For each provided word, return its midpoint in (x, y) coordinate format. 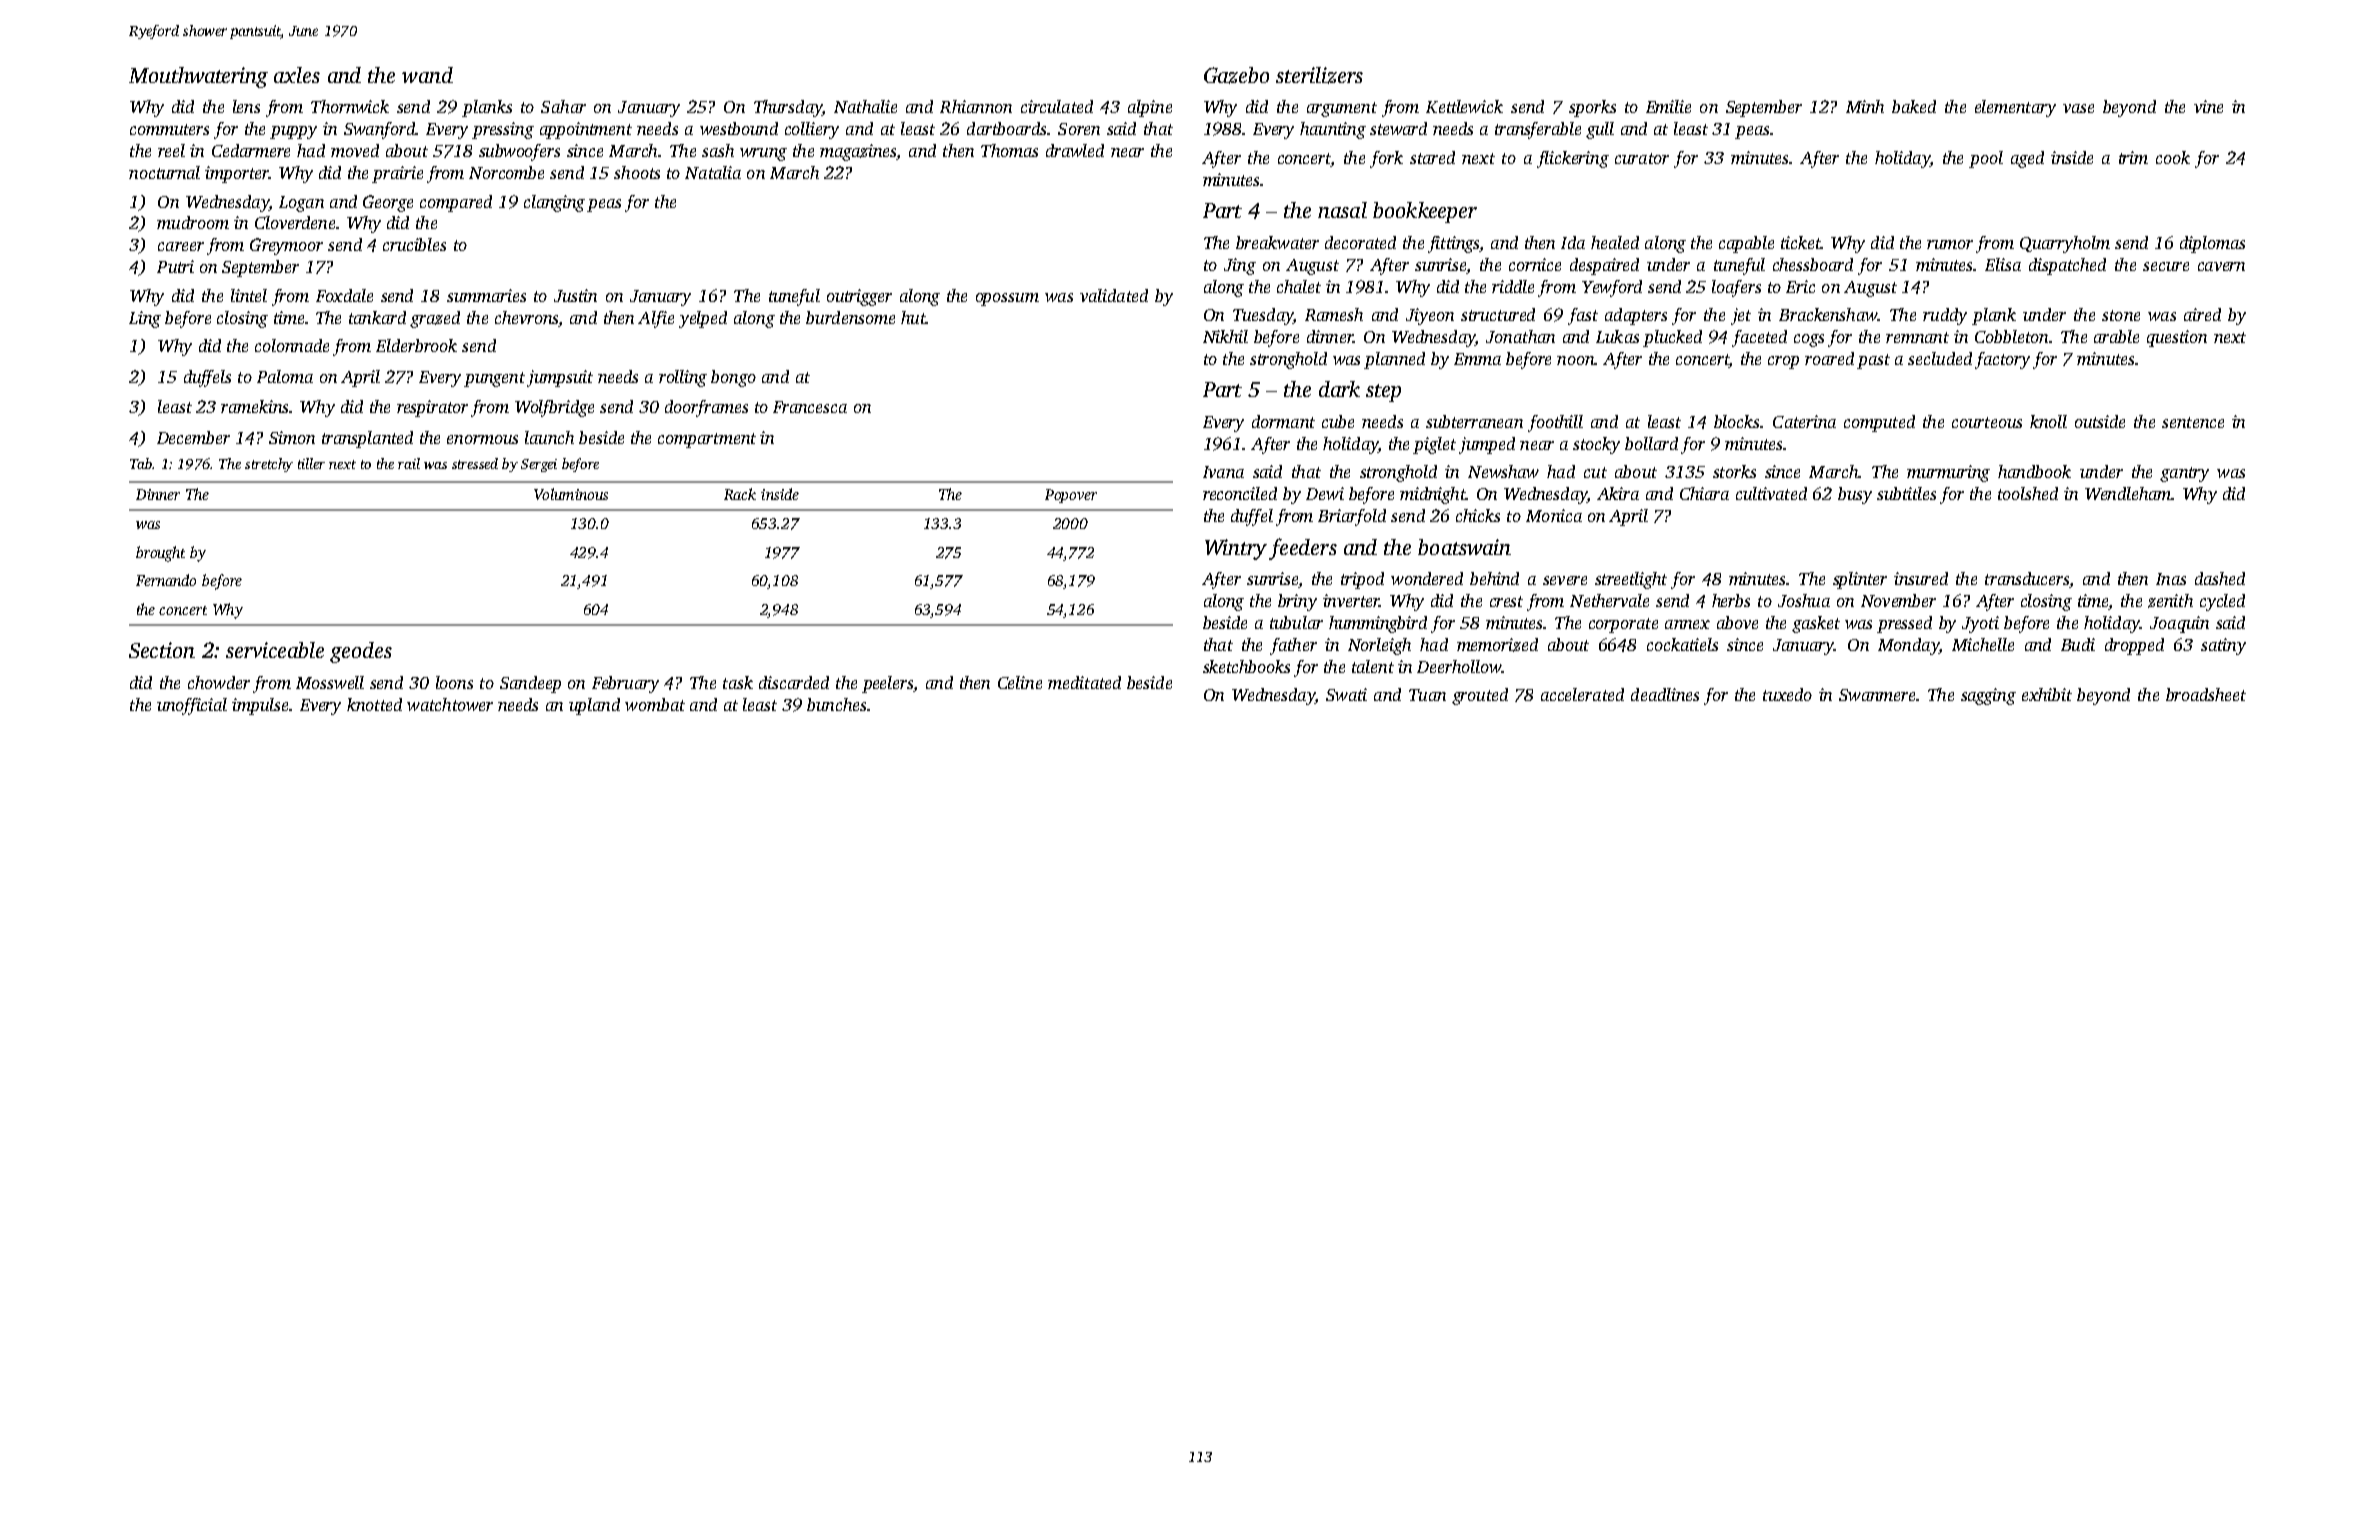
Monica (1554, 515)
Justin (575, 295)
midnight (1433, 495)
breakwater (1277, 242)
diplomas (2212, 244)
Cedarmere (251, 150)
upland (594, 706)
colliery (812, 130)
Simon (292, 437)
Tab (141, 463)
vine (2208, 106)
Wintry (1236, 549)
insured (1921, 578)
